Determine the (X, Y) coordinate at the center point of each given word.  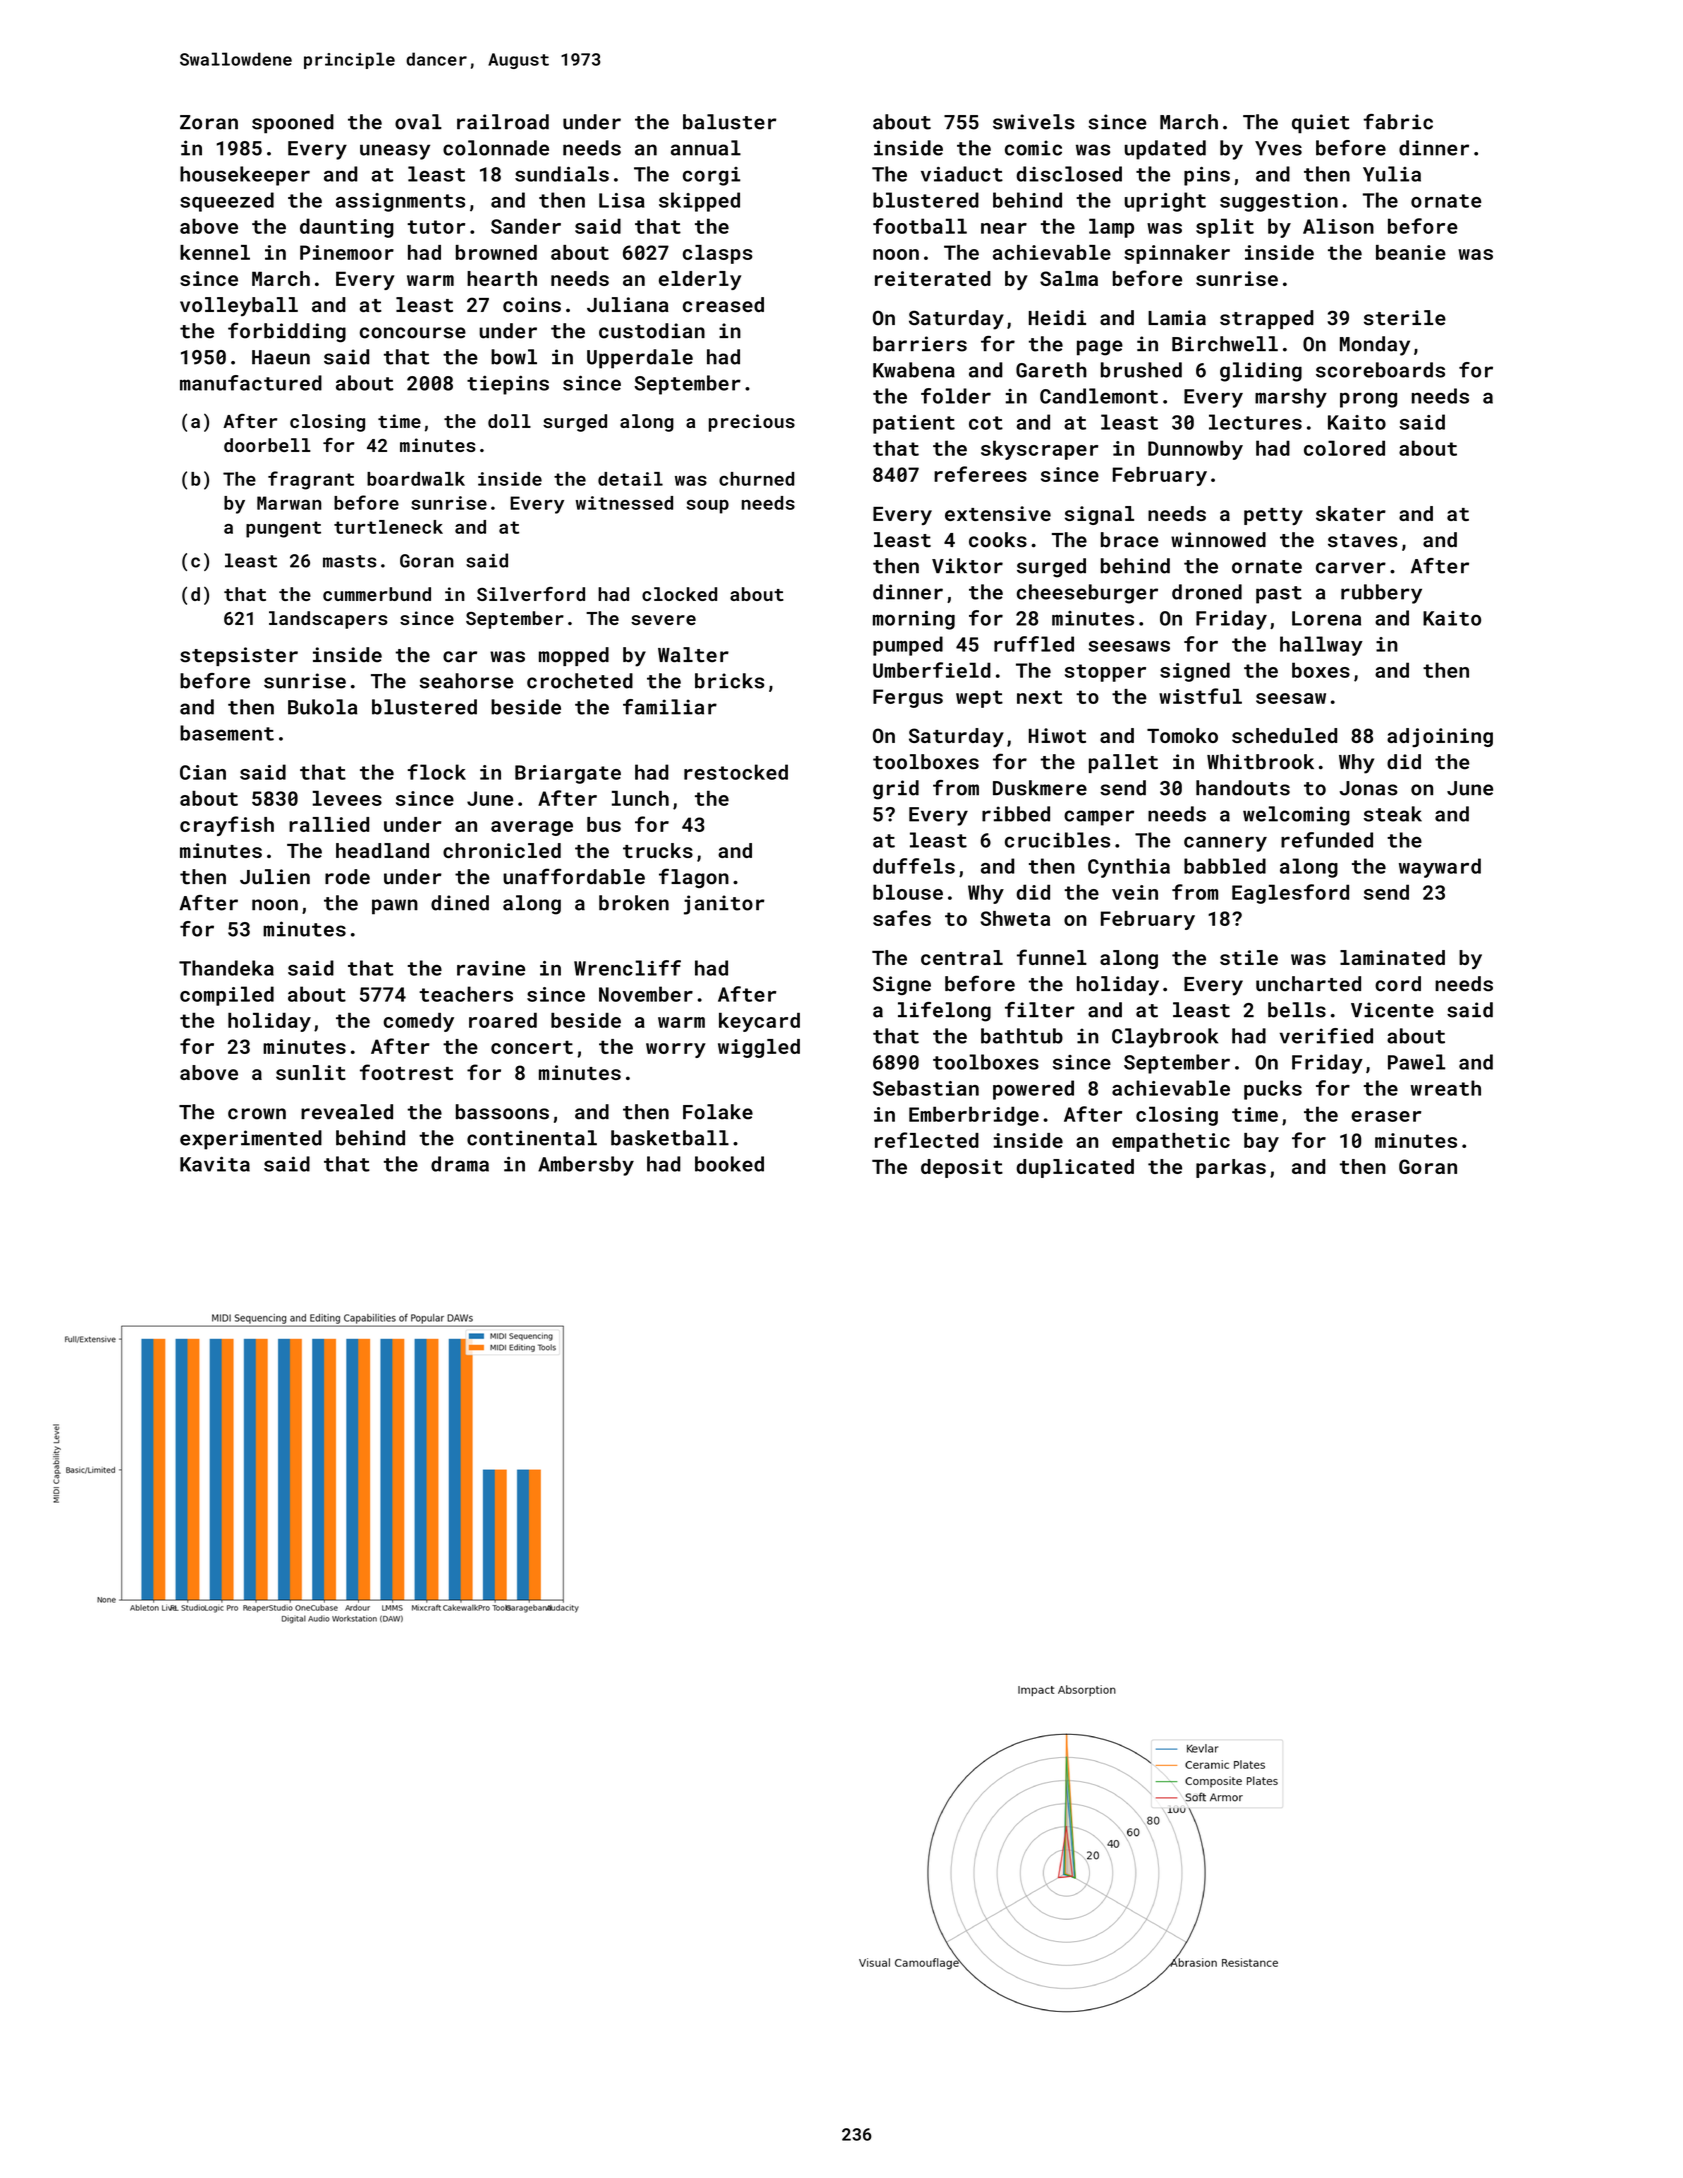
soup (707, 507)
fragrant (311, 480)
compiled (227, 996)
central (962, 957)
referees (980, 474)
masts (350, 561)
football (920, 226)
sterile (1405, 318)
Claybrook (1165, 1038)
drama (460, 1164)
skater (1351, 513)
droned (1207, 592)
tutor (436, 227)
